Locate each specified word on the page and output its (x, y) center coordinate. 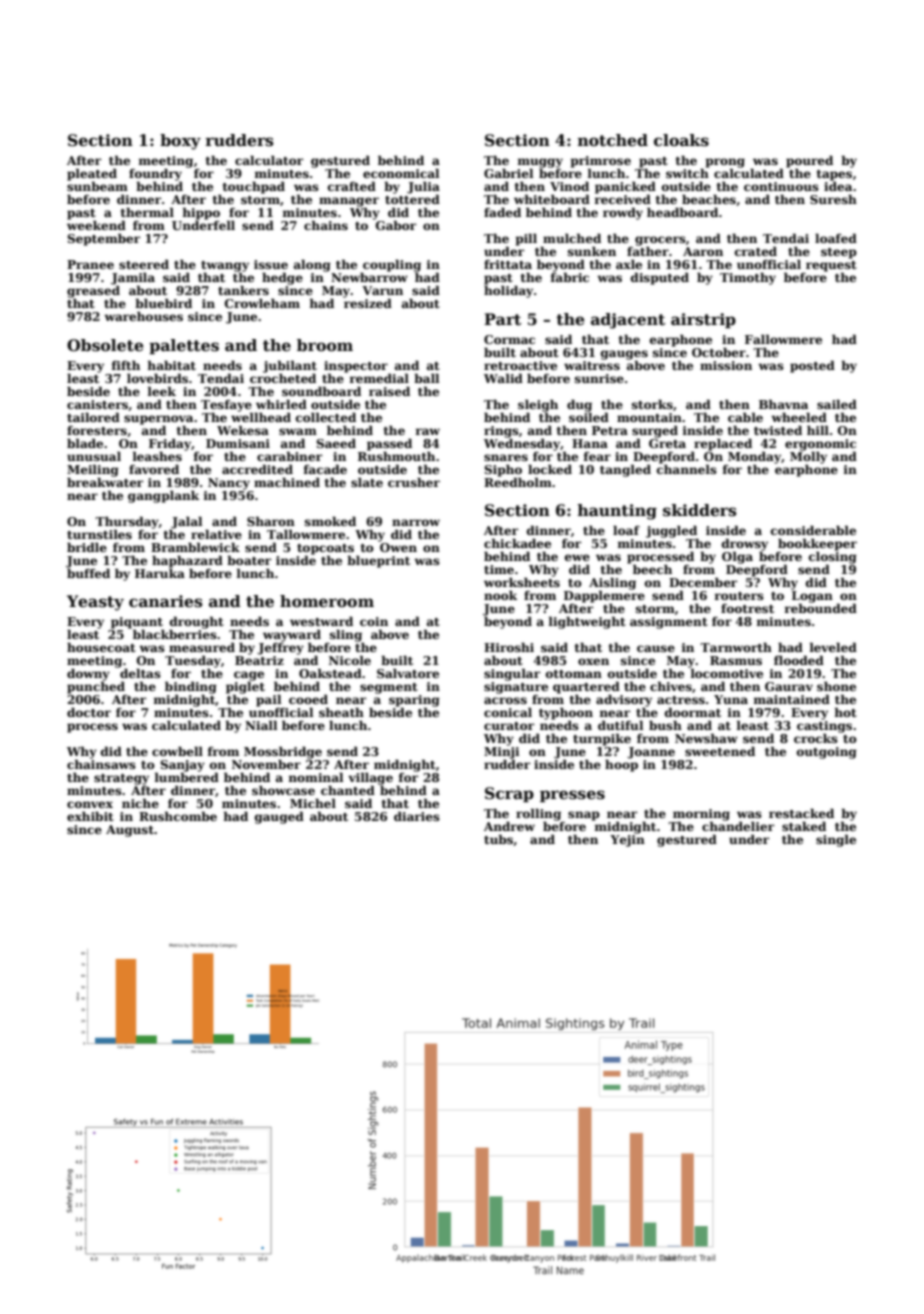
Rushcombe (178, 816)
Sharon (271, 521)
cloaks (681, 140)
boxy (180, 142)
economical (401, 173)
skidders (699, 510)
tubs (498, 839)
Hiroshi (509, 647)
